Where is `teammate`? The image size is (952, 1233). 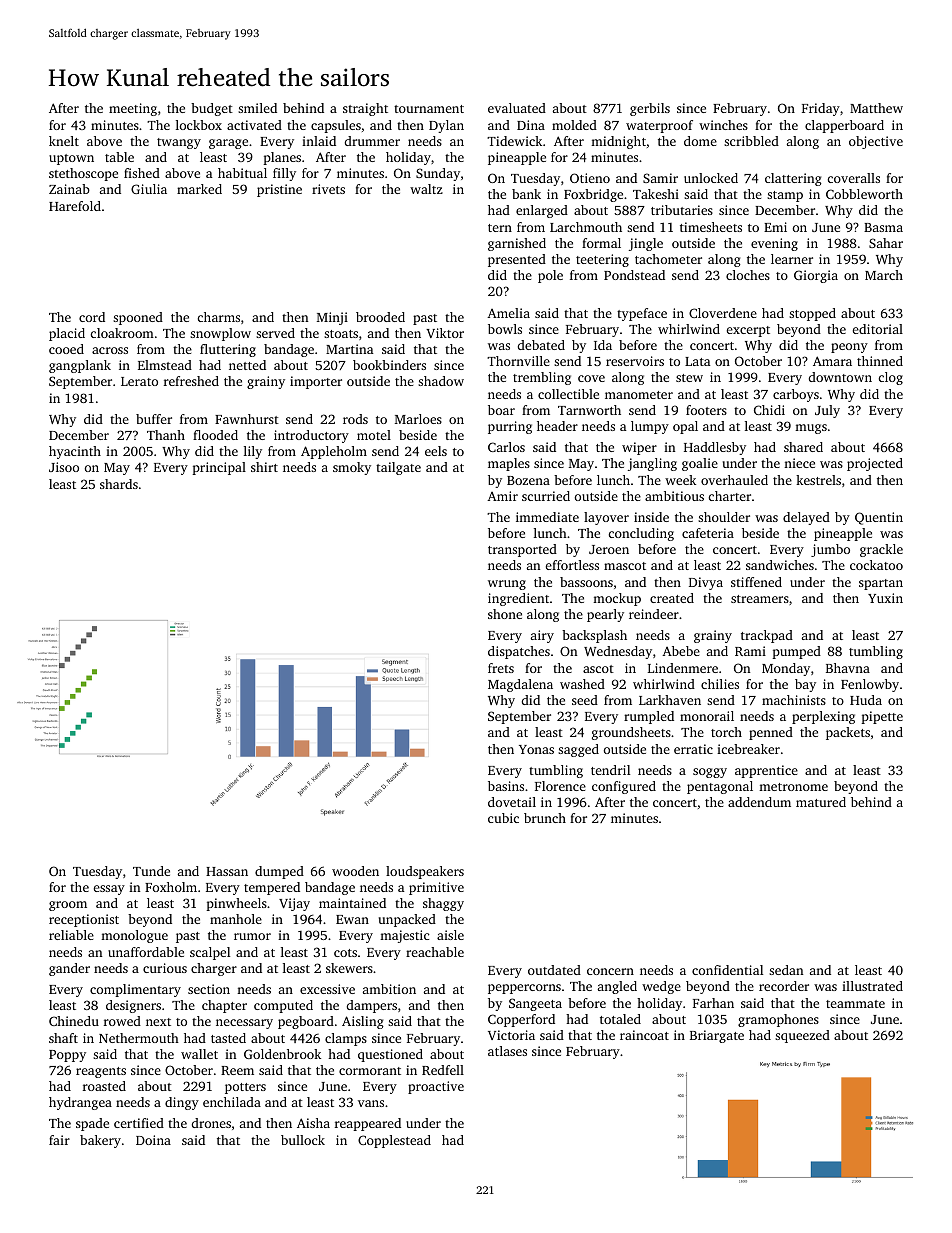
teammate is located at coordinates (855, 1004).
